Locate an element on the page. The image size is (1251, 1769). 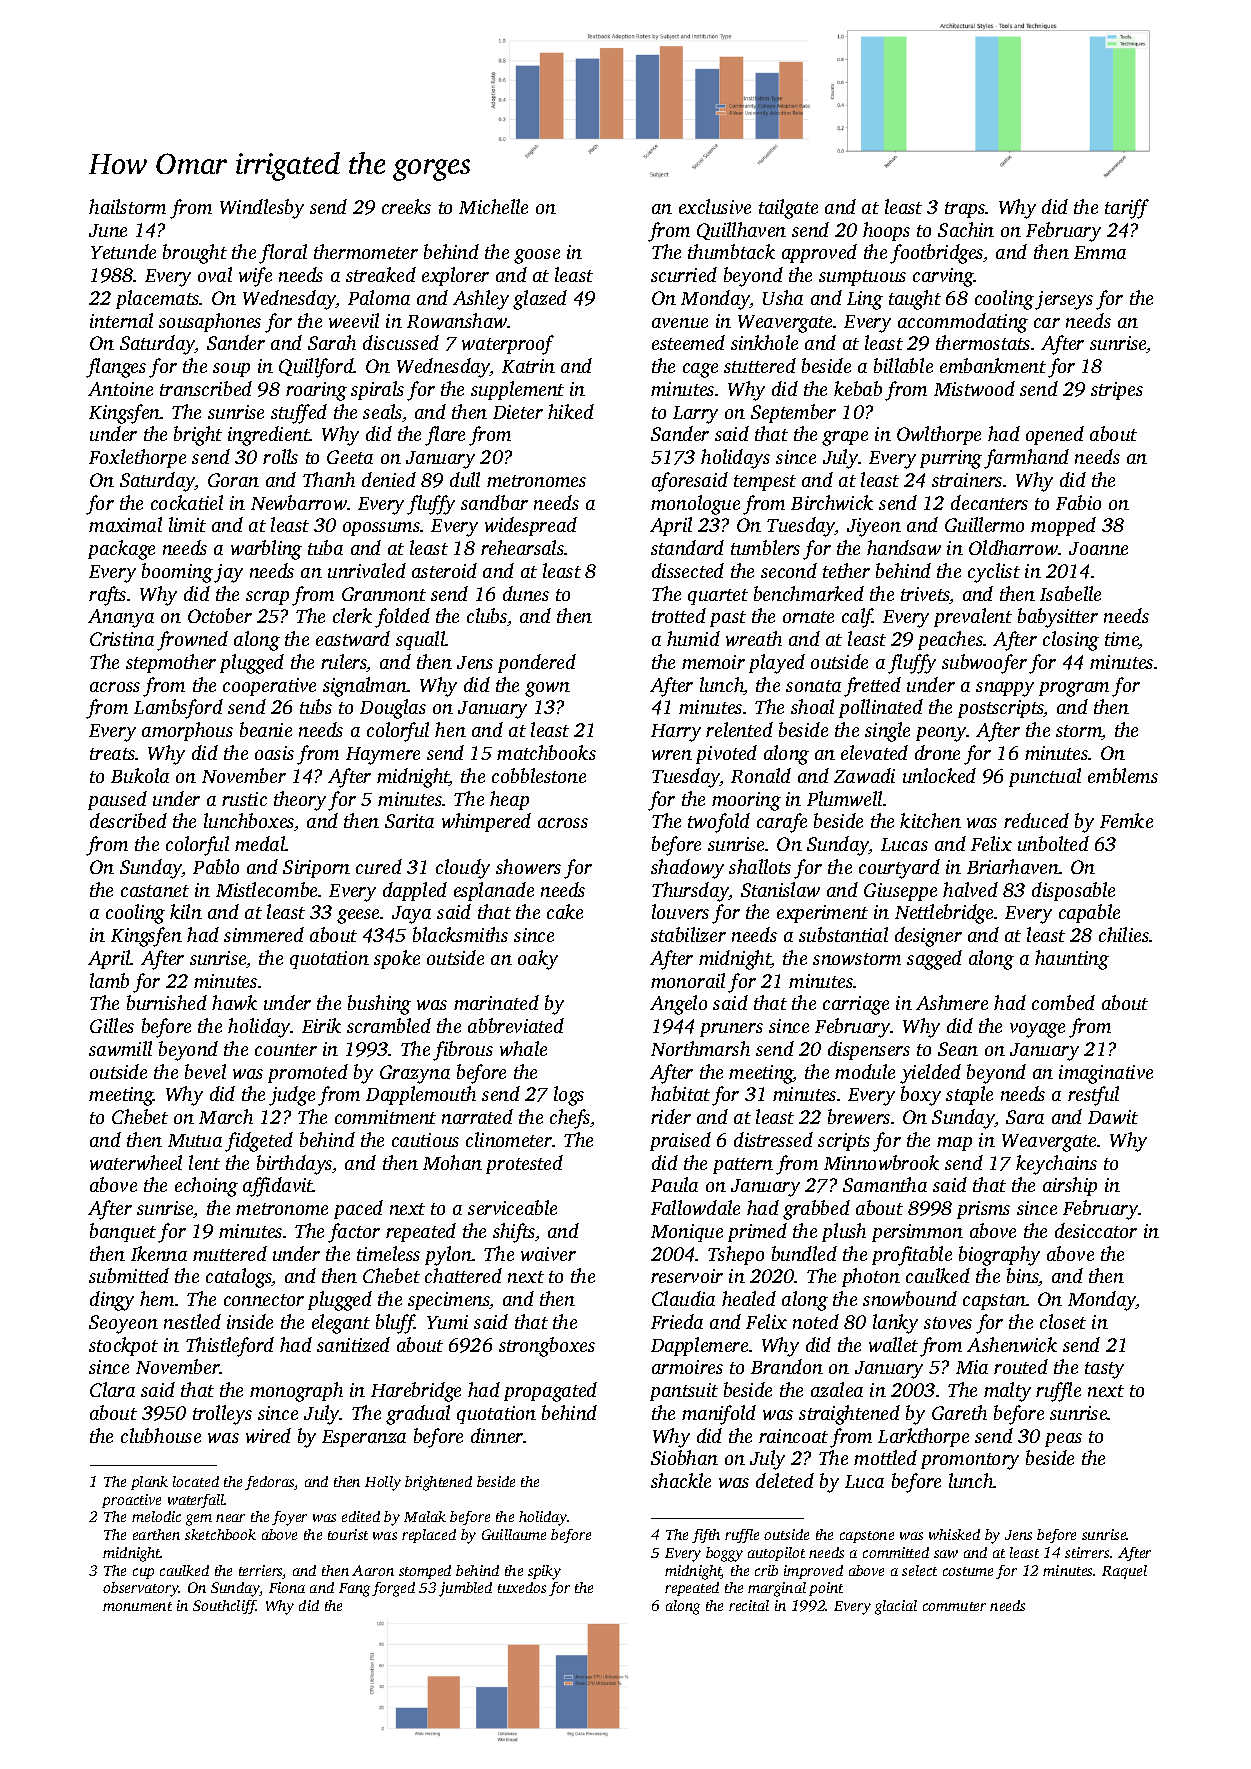
snappy is located at coordinates (1005, 689).
